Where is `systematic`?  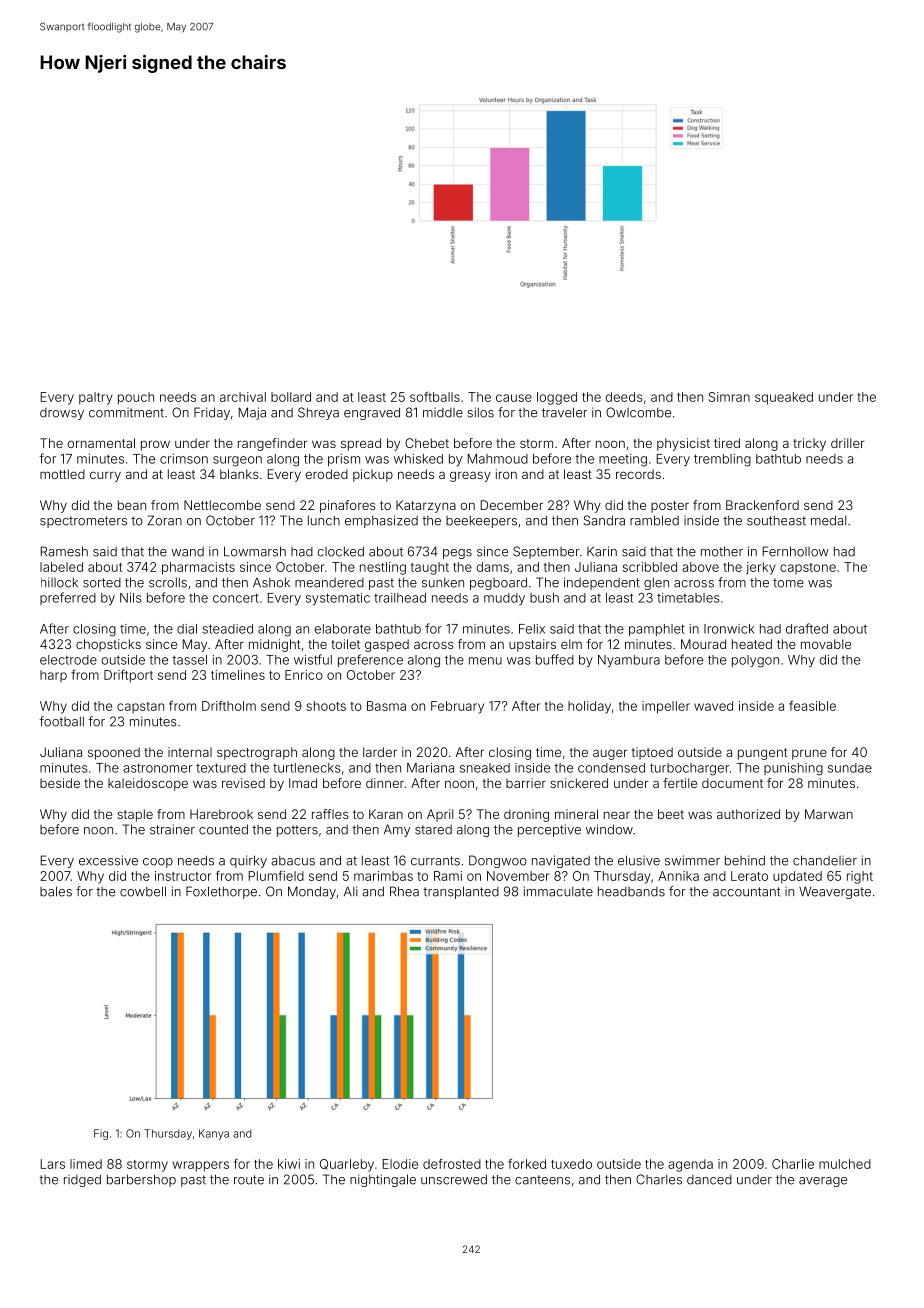 systematic is located at coordinates (338, 599).
